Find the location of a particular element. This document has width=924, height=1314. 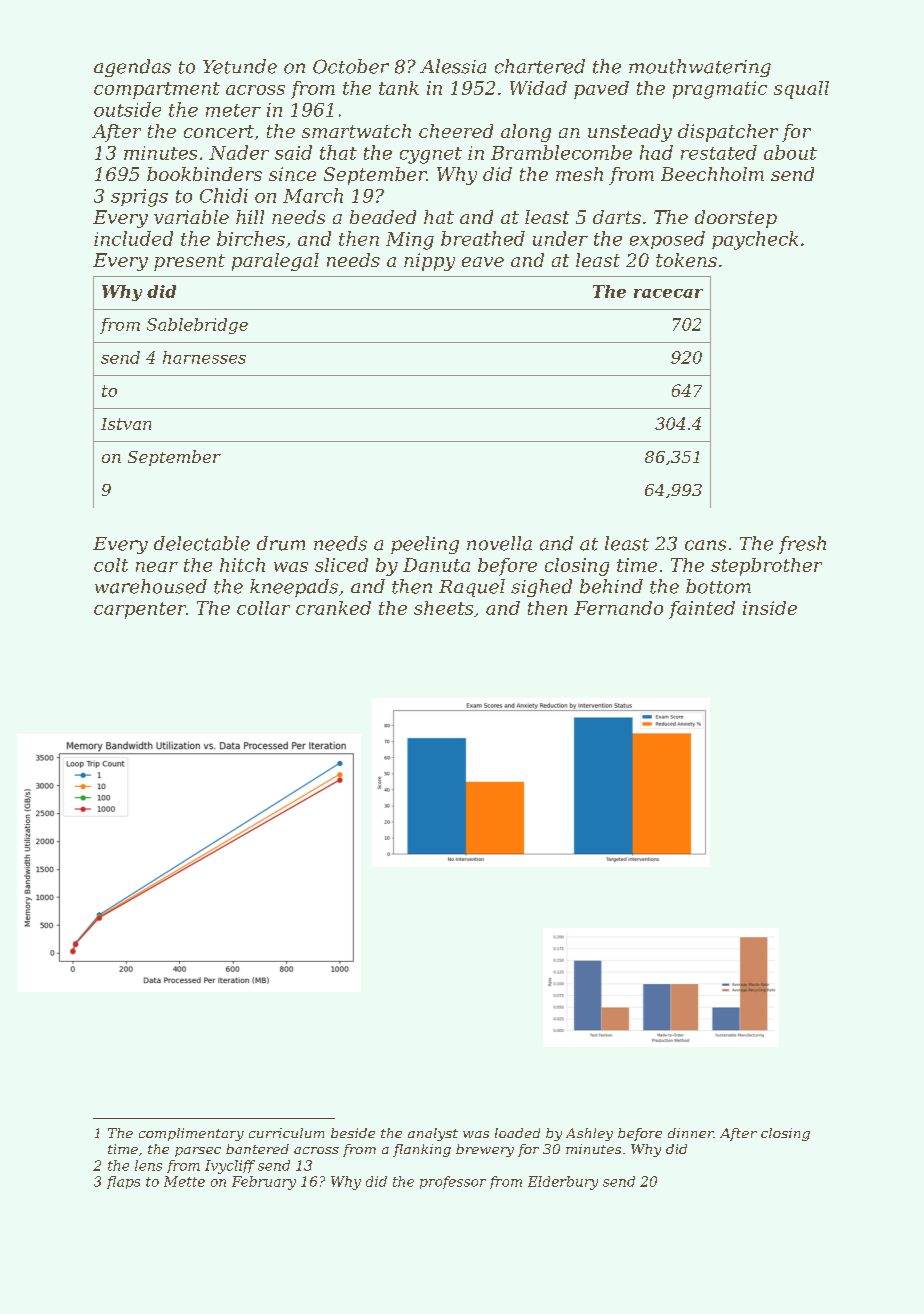

loaded is located at coordinates (517, 1133).
